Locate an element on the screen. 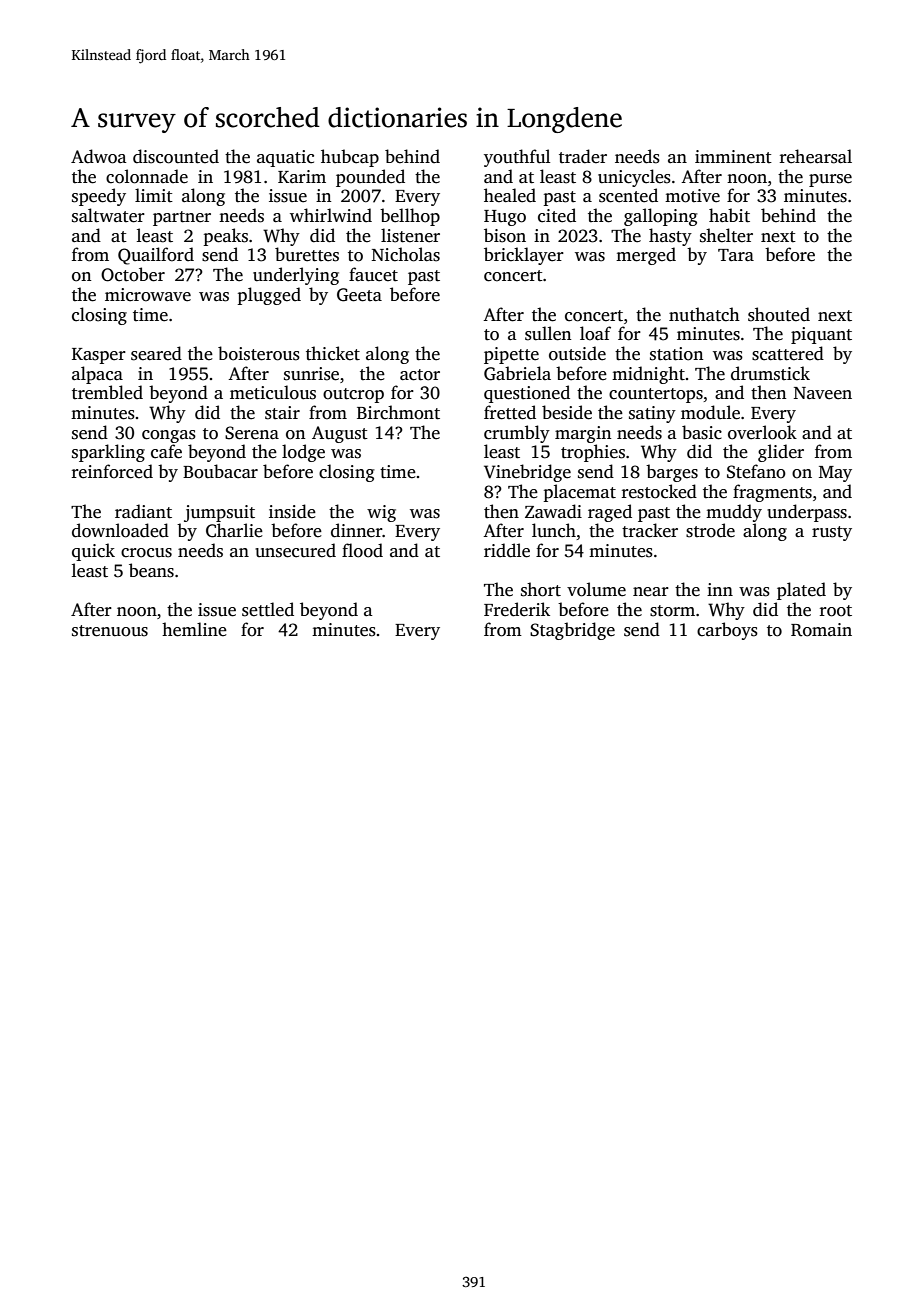 Image resolution: width=924 pixels, height=1314 pixels. plugged is located at coordinates (269, 296).
